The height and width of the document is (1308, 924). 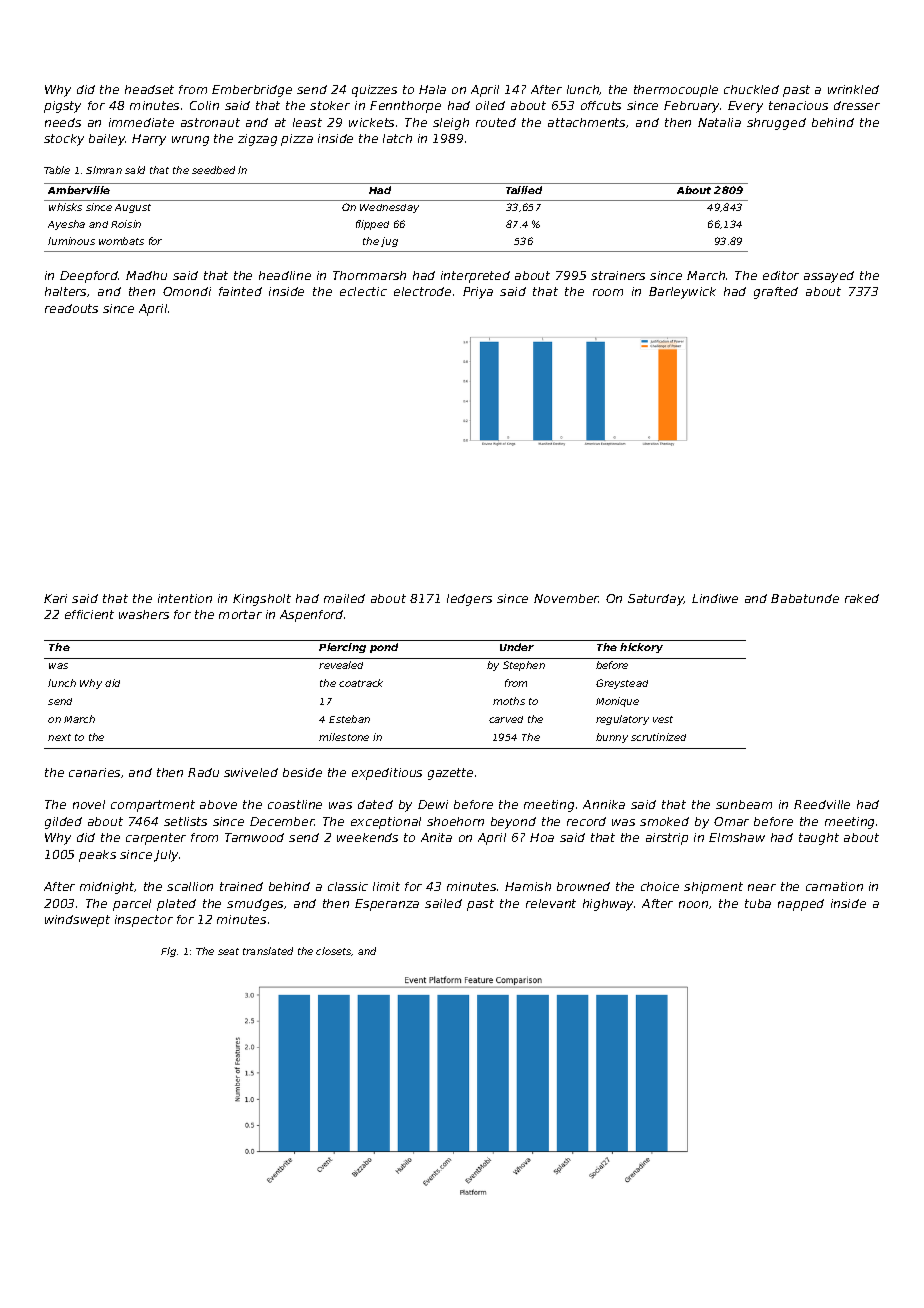 I want to click on sleigh, so click(x=451, y=124).
